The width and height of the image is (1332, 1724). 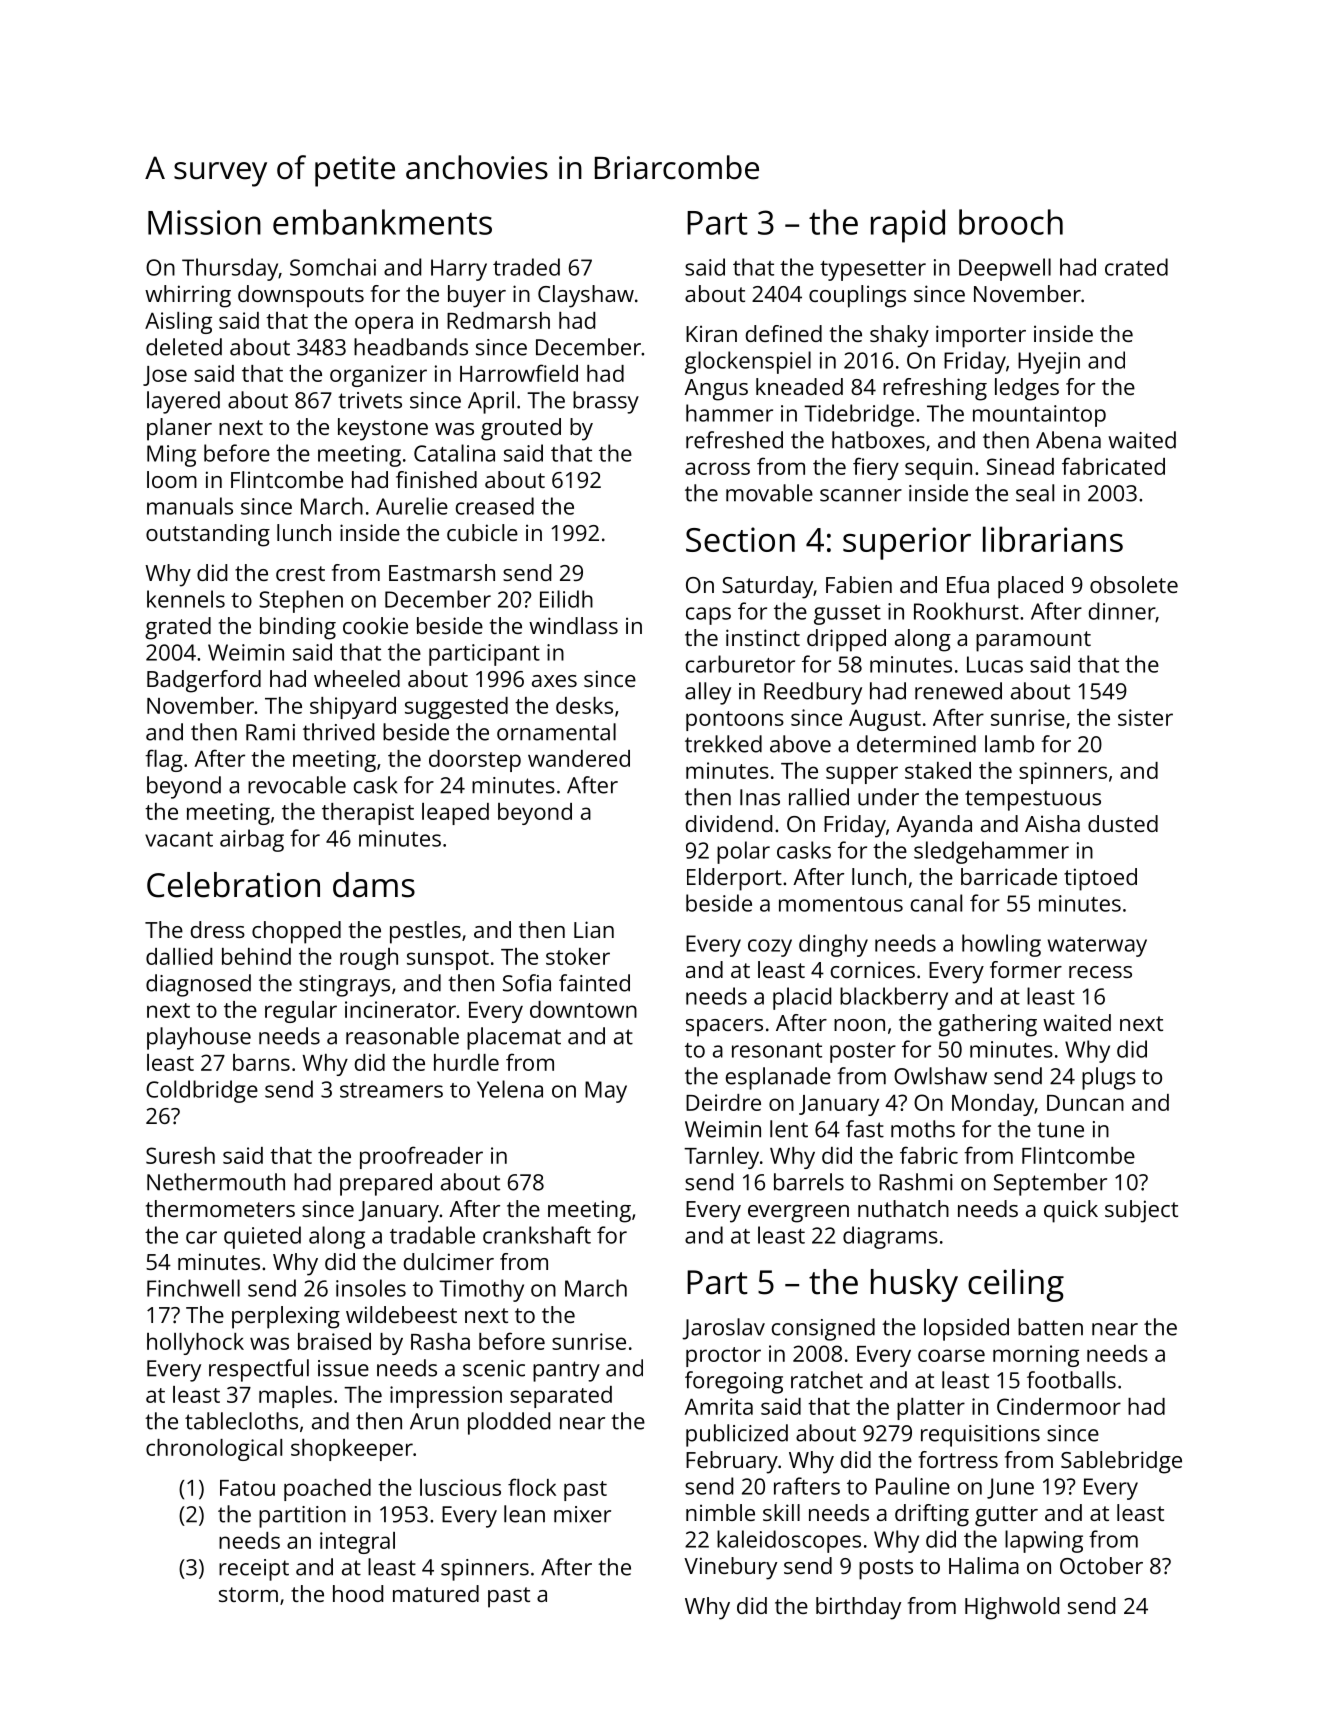 What do you see at coordinates (382, 222) in the image?
I see `embankments` at bounding box center [382, 222].
